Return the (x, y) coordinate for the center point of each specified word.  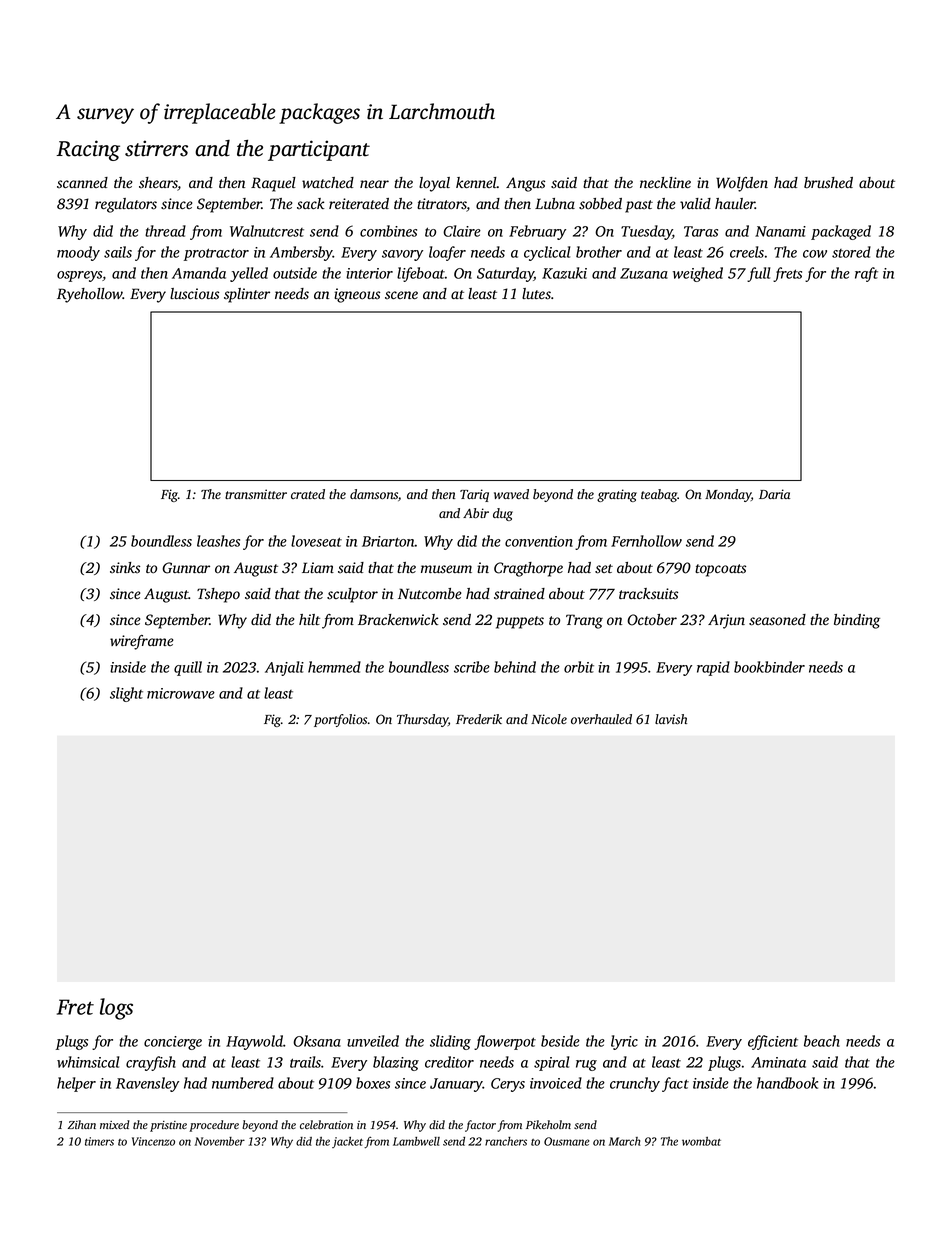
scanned (82, 182)
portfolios (340, 720)
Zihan (82, 1124)
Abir (476, 513)
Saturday (505, 274)
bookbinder (769, 667)
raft (866, 274)
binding (857, 621)
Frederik (479, 719)
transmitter (256, 494)
